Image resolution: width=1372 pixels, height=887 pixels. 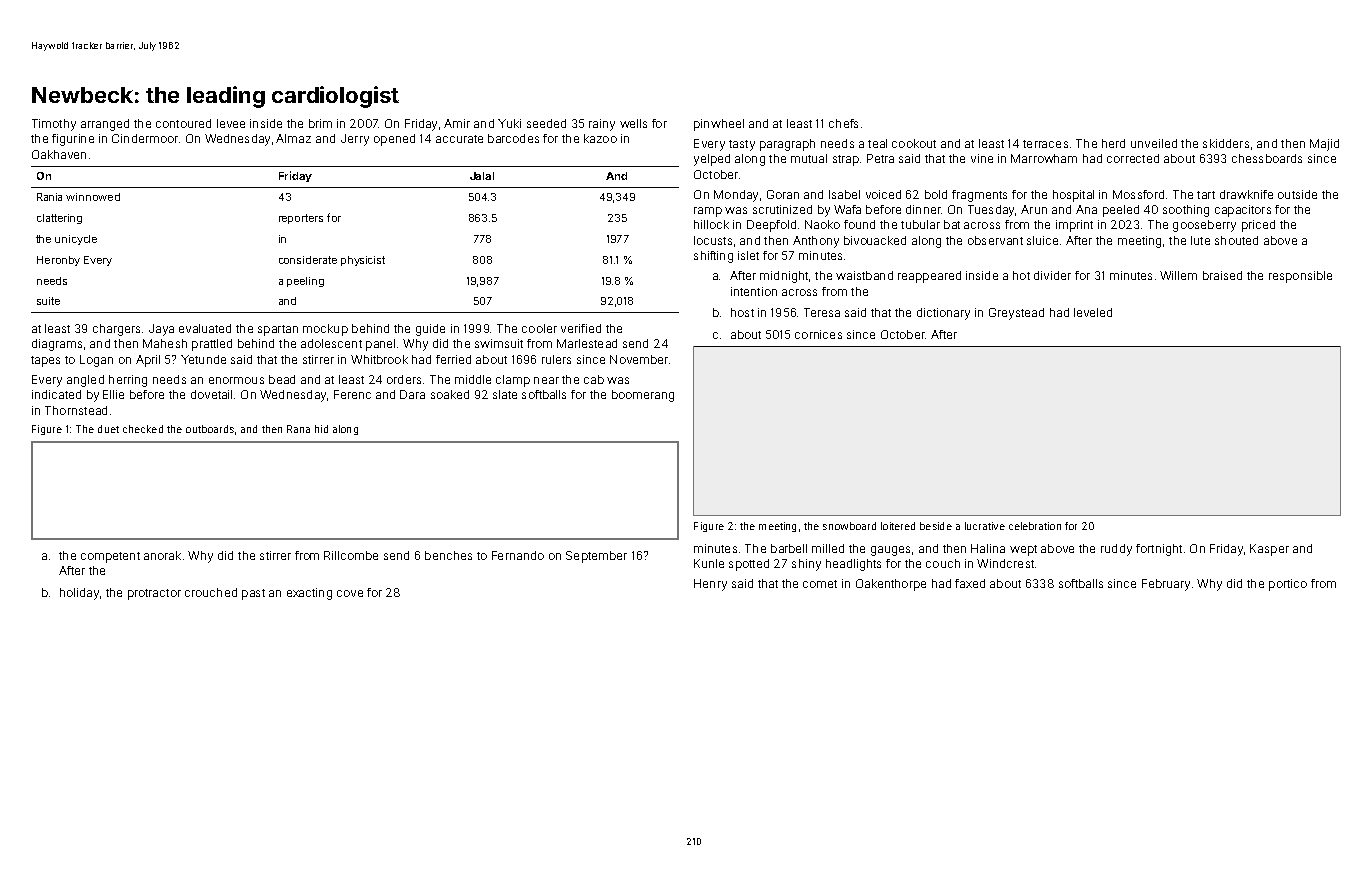 I want to click on holiday, so click(x=79, y=594).
